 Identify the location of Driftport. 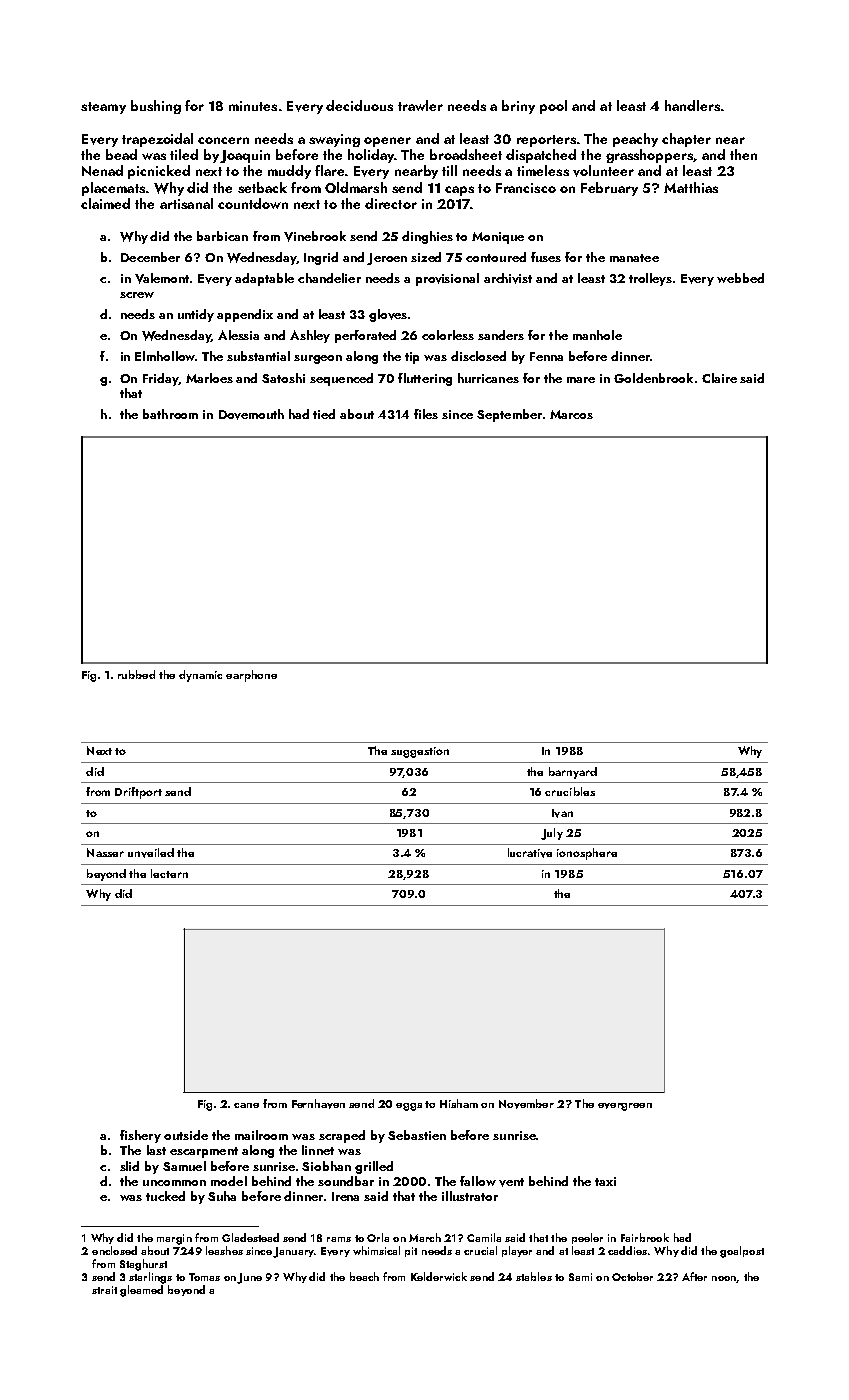
(138, 793).
